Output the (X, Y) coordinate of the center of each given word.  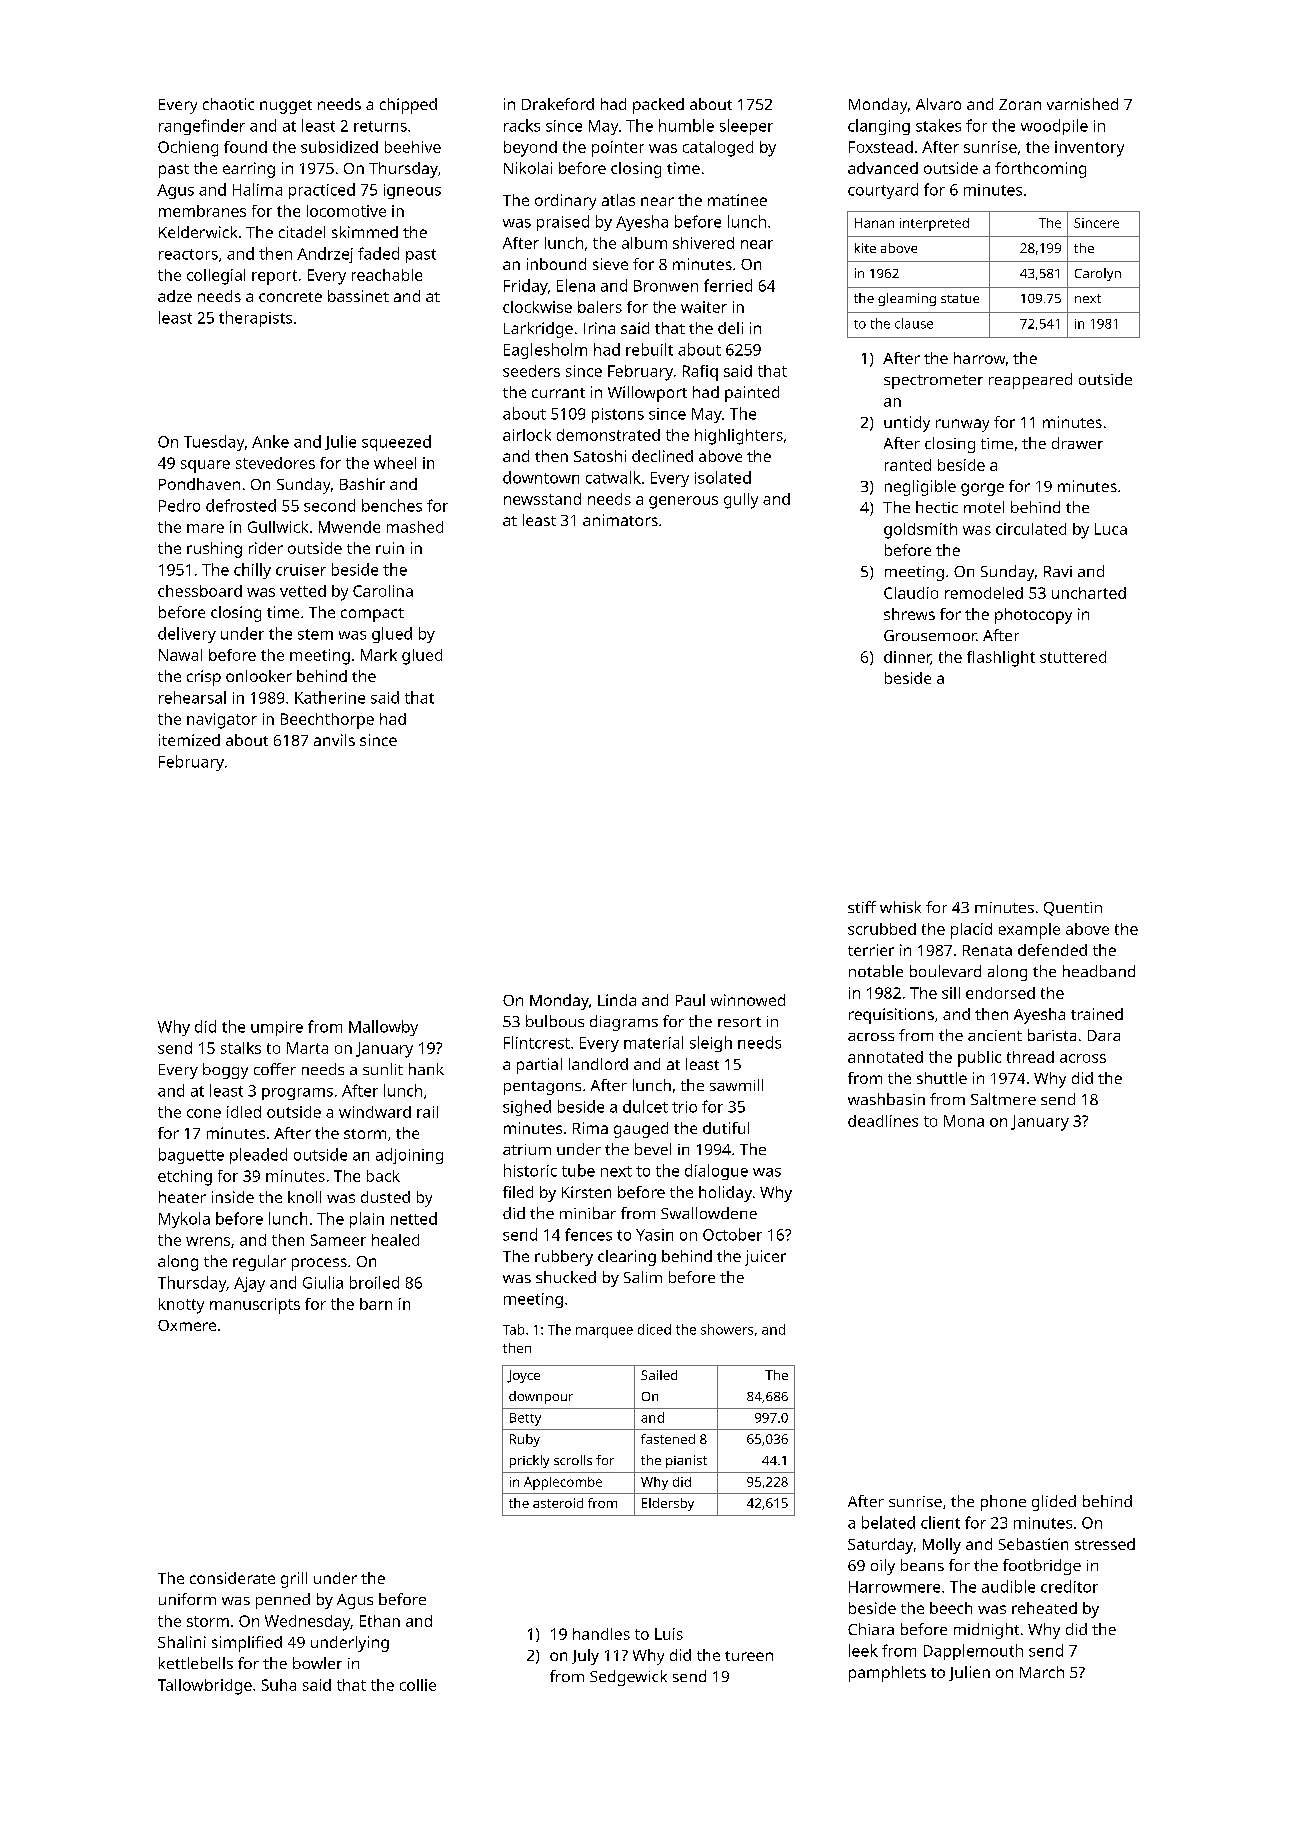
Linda (617, 1000)
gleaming (907, 299)
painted (752, 394)
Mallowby (383, 1028)
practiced (322, 191)
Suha (279, 1685)
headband (1099, 971)
